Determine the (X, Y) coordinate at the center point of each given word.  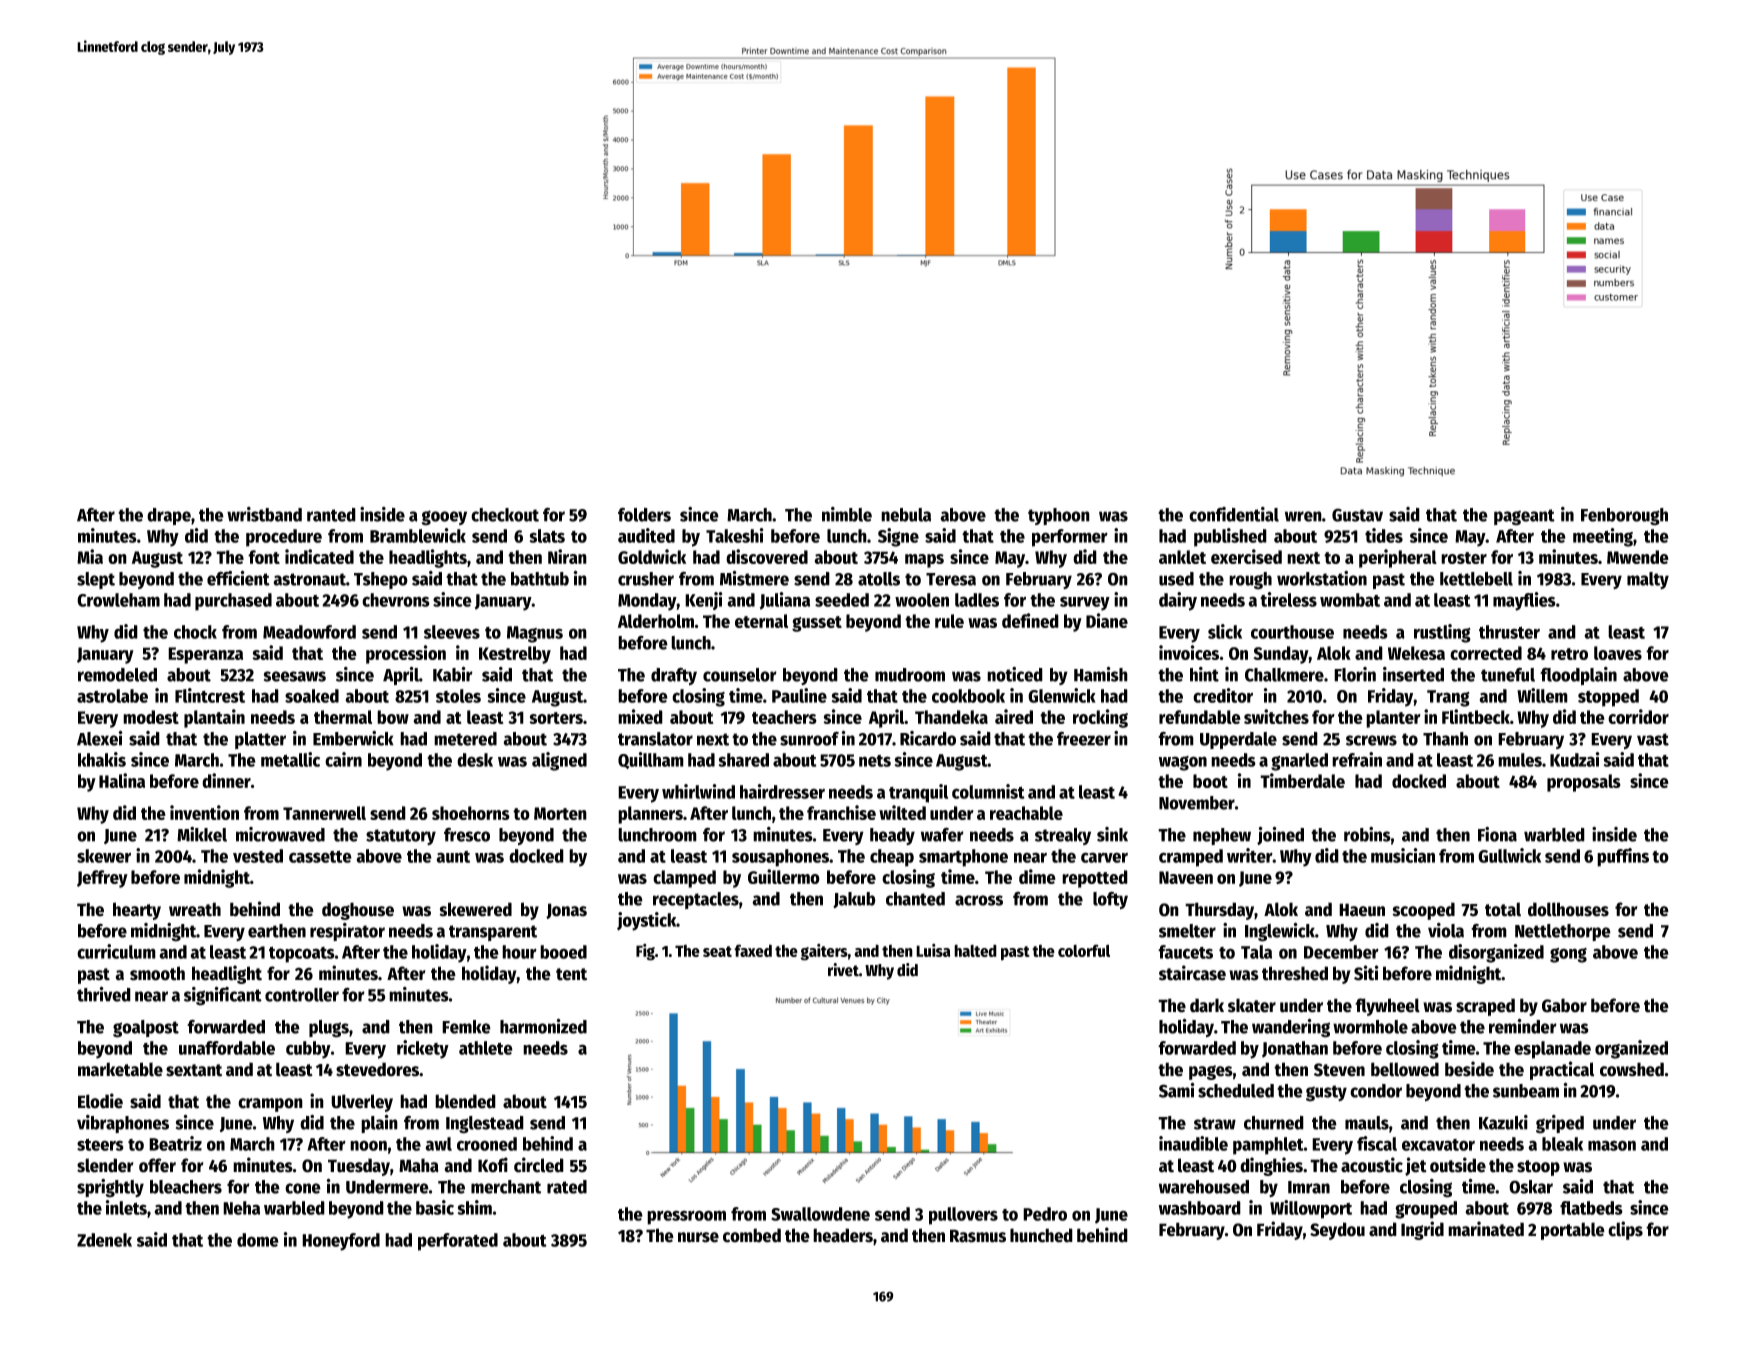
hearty (137, 911)
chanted (915, 899)
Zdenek (104, 1240)
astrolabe (112, 696)
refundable (1200, 717)
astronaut (309, 579)
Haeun (1362, 910)
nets (875, 761)
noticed (1015, 674)
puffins (1623, 857)
